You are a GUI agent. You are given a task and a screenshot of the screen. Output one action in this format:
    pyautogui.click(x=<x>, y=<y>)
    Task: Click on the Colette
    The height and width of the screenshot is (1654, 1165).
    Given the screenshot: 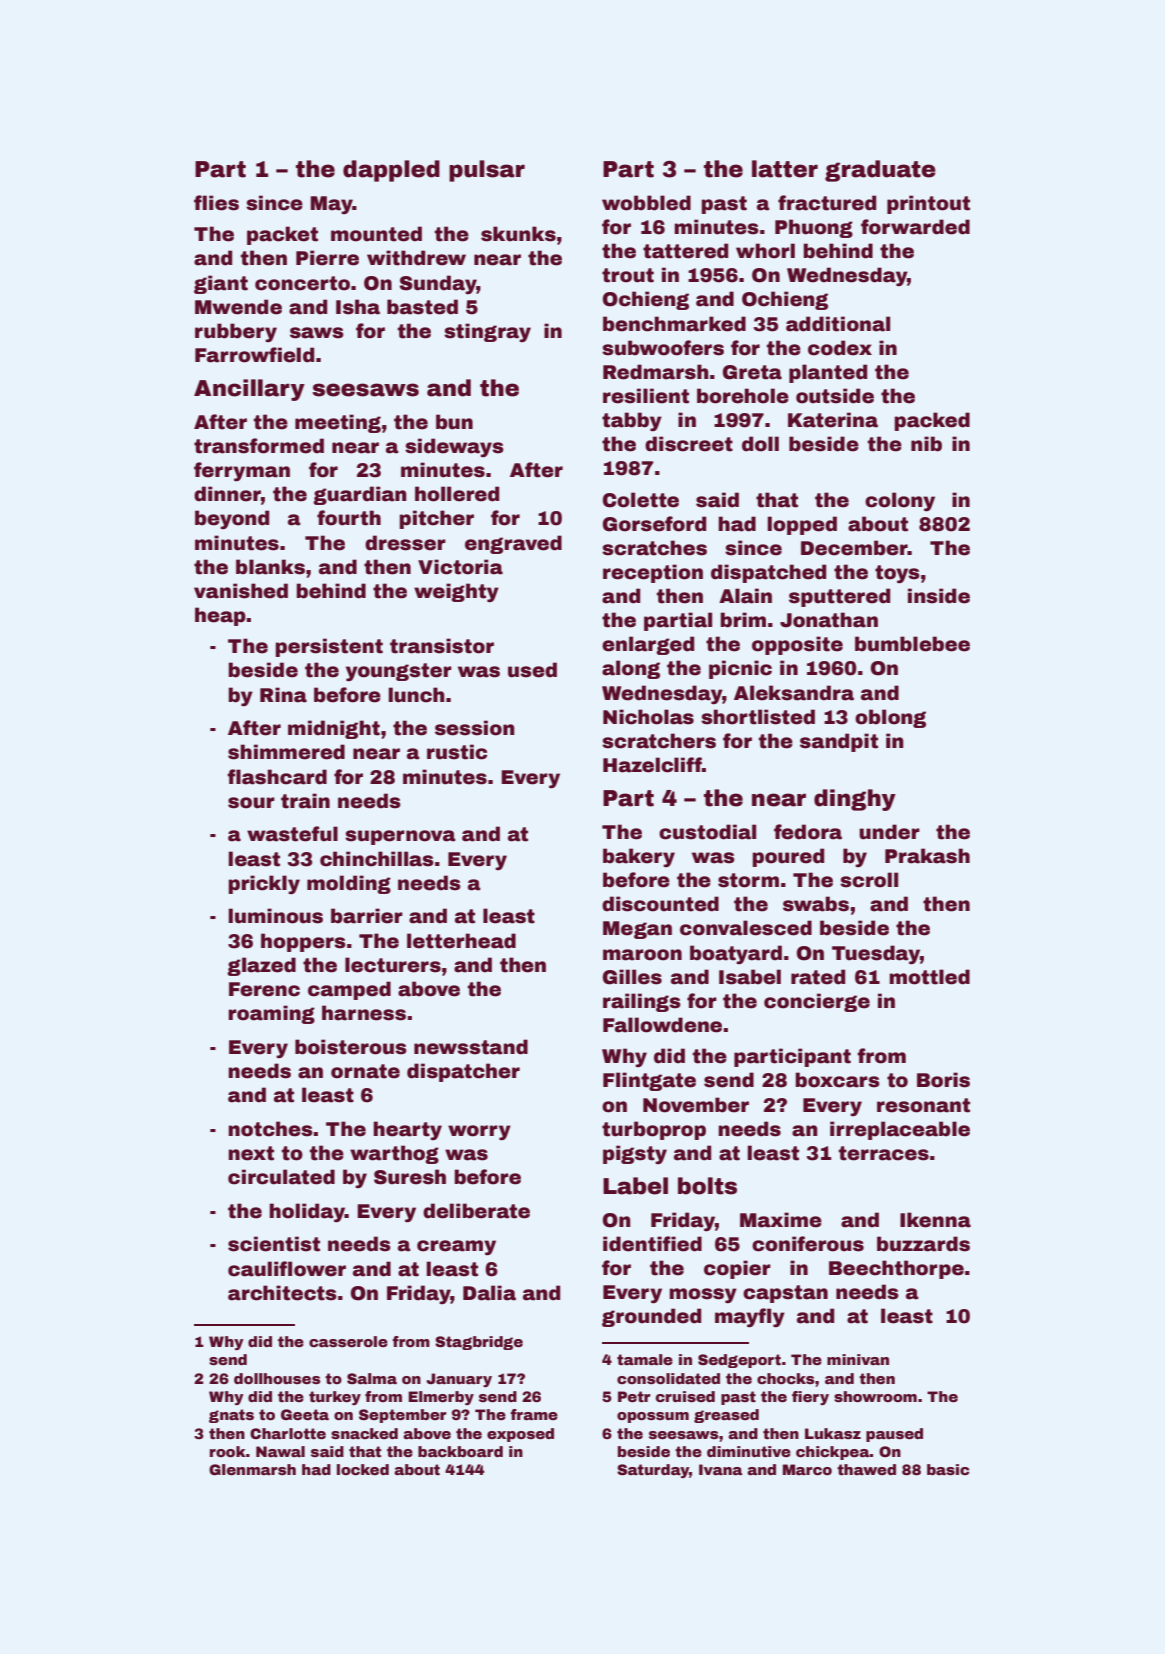 What is the action you would take?
    pyautogui.click(x=641, y=500)
